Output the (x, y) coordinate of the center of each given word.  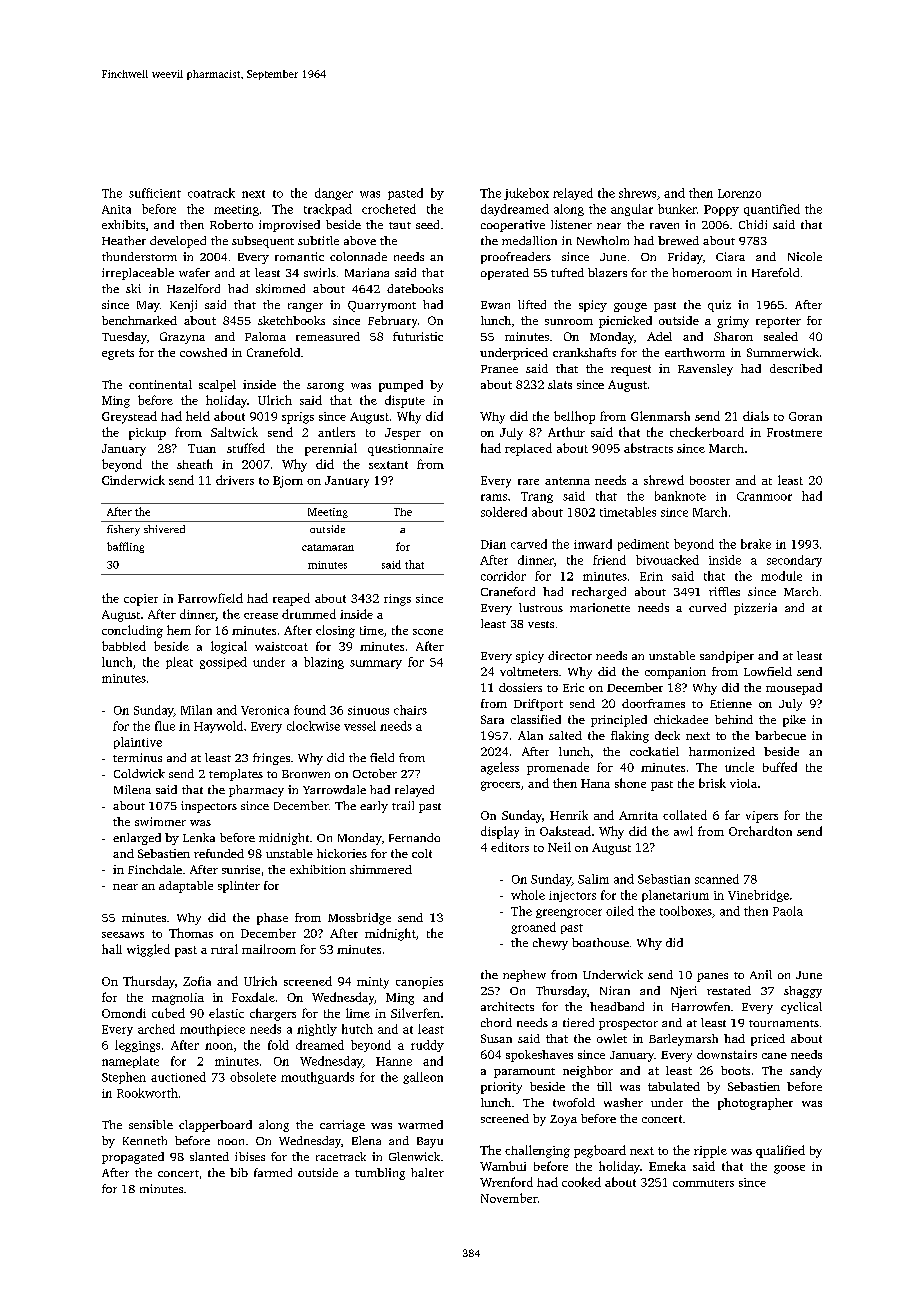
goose (789, 1169)
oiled (620, 911)
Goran (805, 416)
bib (239, 1172)
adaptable (186, 887)
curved (707, 607)
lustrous (541, 607)
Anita (116, 209)
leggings (137, 1046)
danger (334, 194)
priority (501, 1088)
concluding (132, 631)
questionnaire (405, 450)
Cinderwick (133, 480)
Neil (559, 847)
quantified (772, 210)
